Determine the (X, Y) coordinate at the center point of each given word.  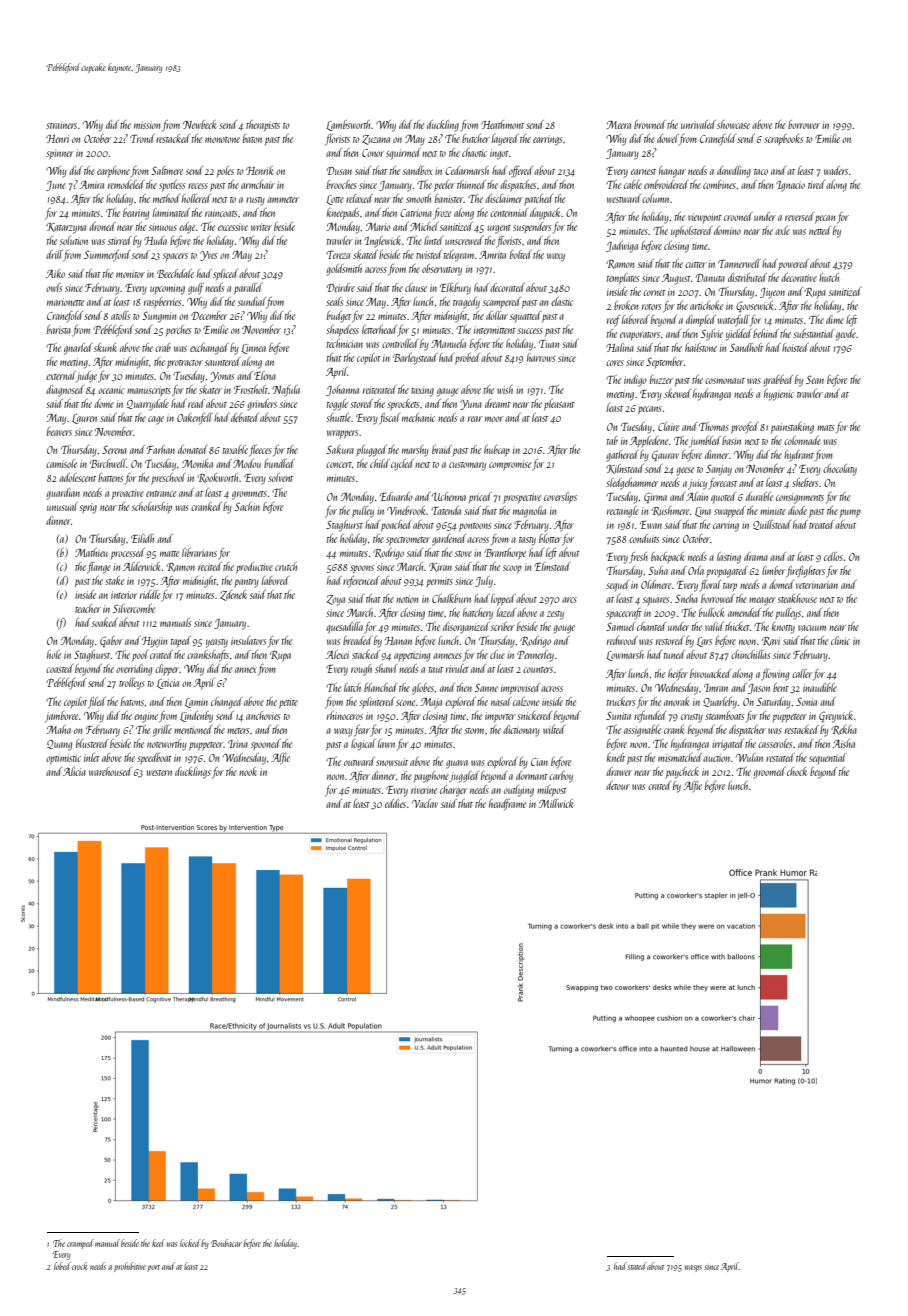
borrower (804, 124)
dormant (532, 775)
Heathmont (502, 124)
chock (797, 771)
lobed (62, 1266)
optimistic (63, 759)
